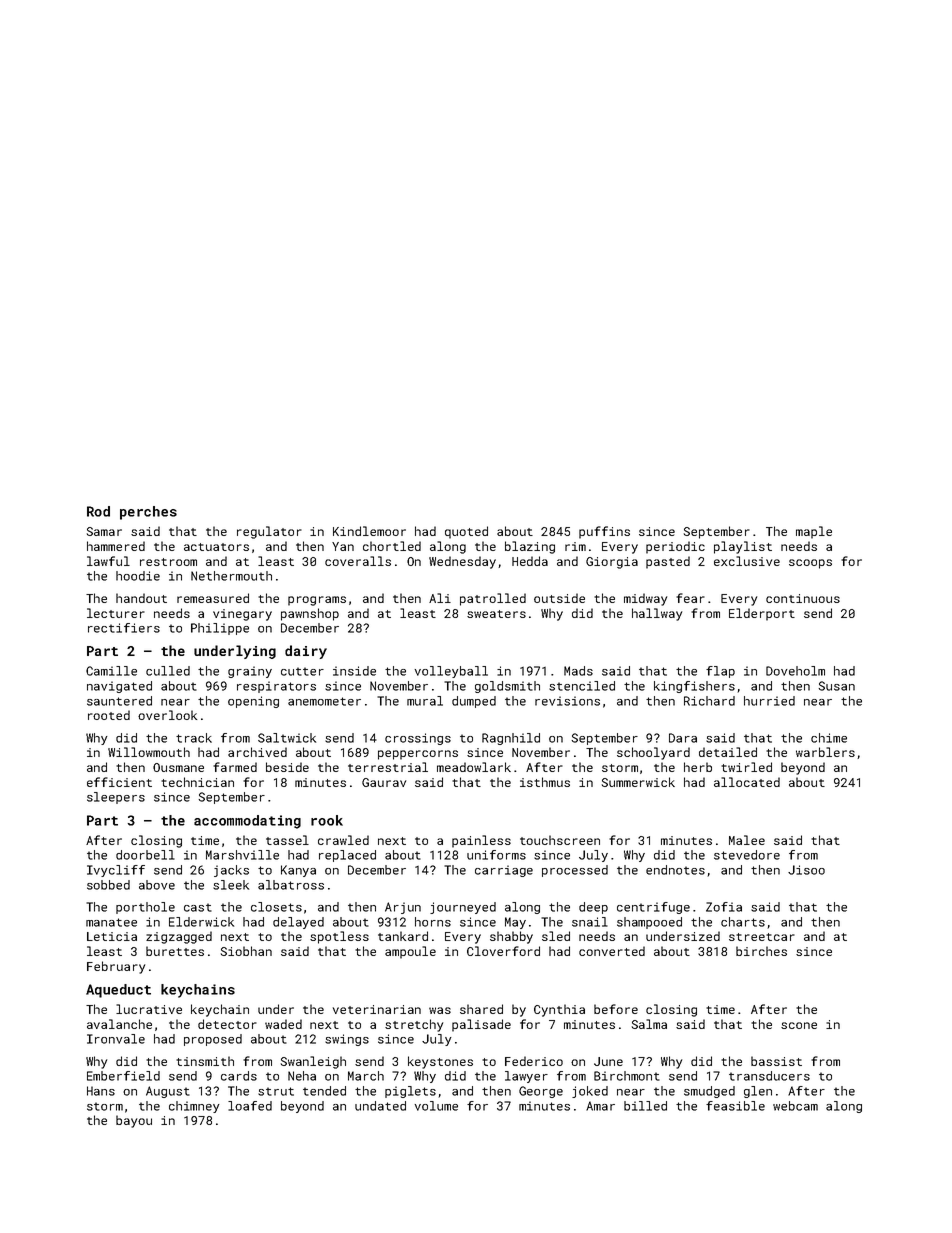 Image resolution: width=952 pixels, height=1233 pixels. I want to click on lucrative, so click(149, 1009).
